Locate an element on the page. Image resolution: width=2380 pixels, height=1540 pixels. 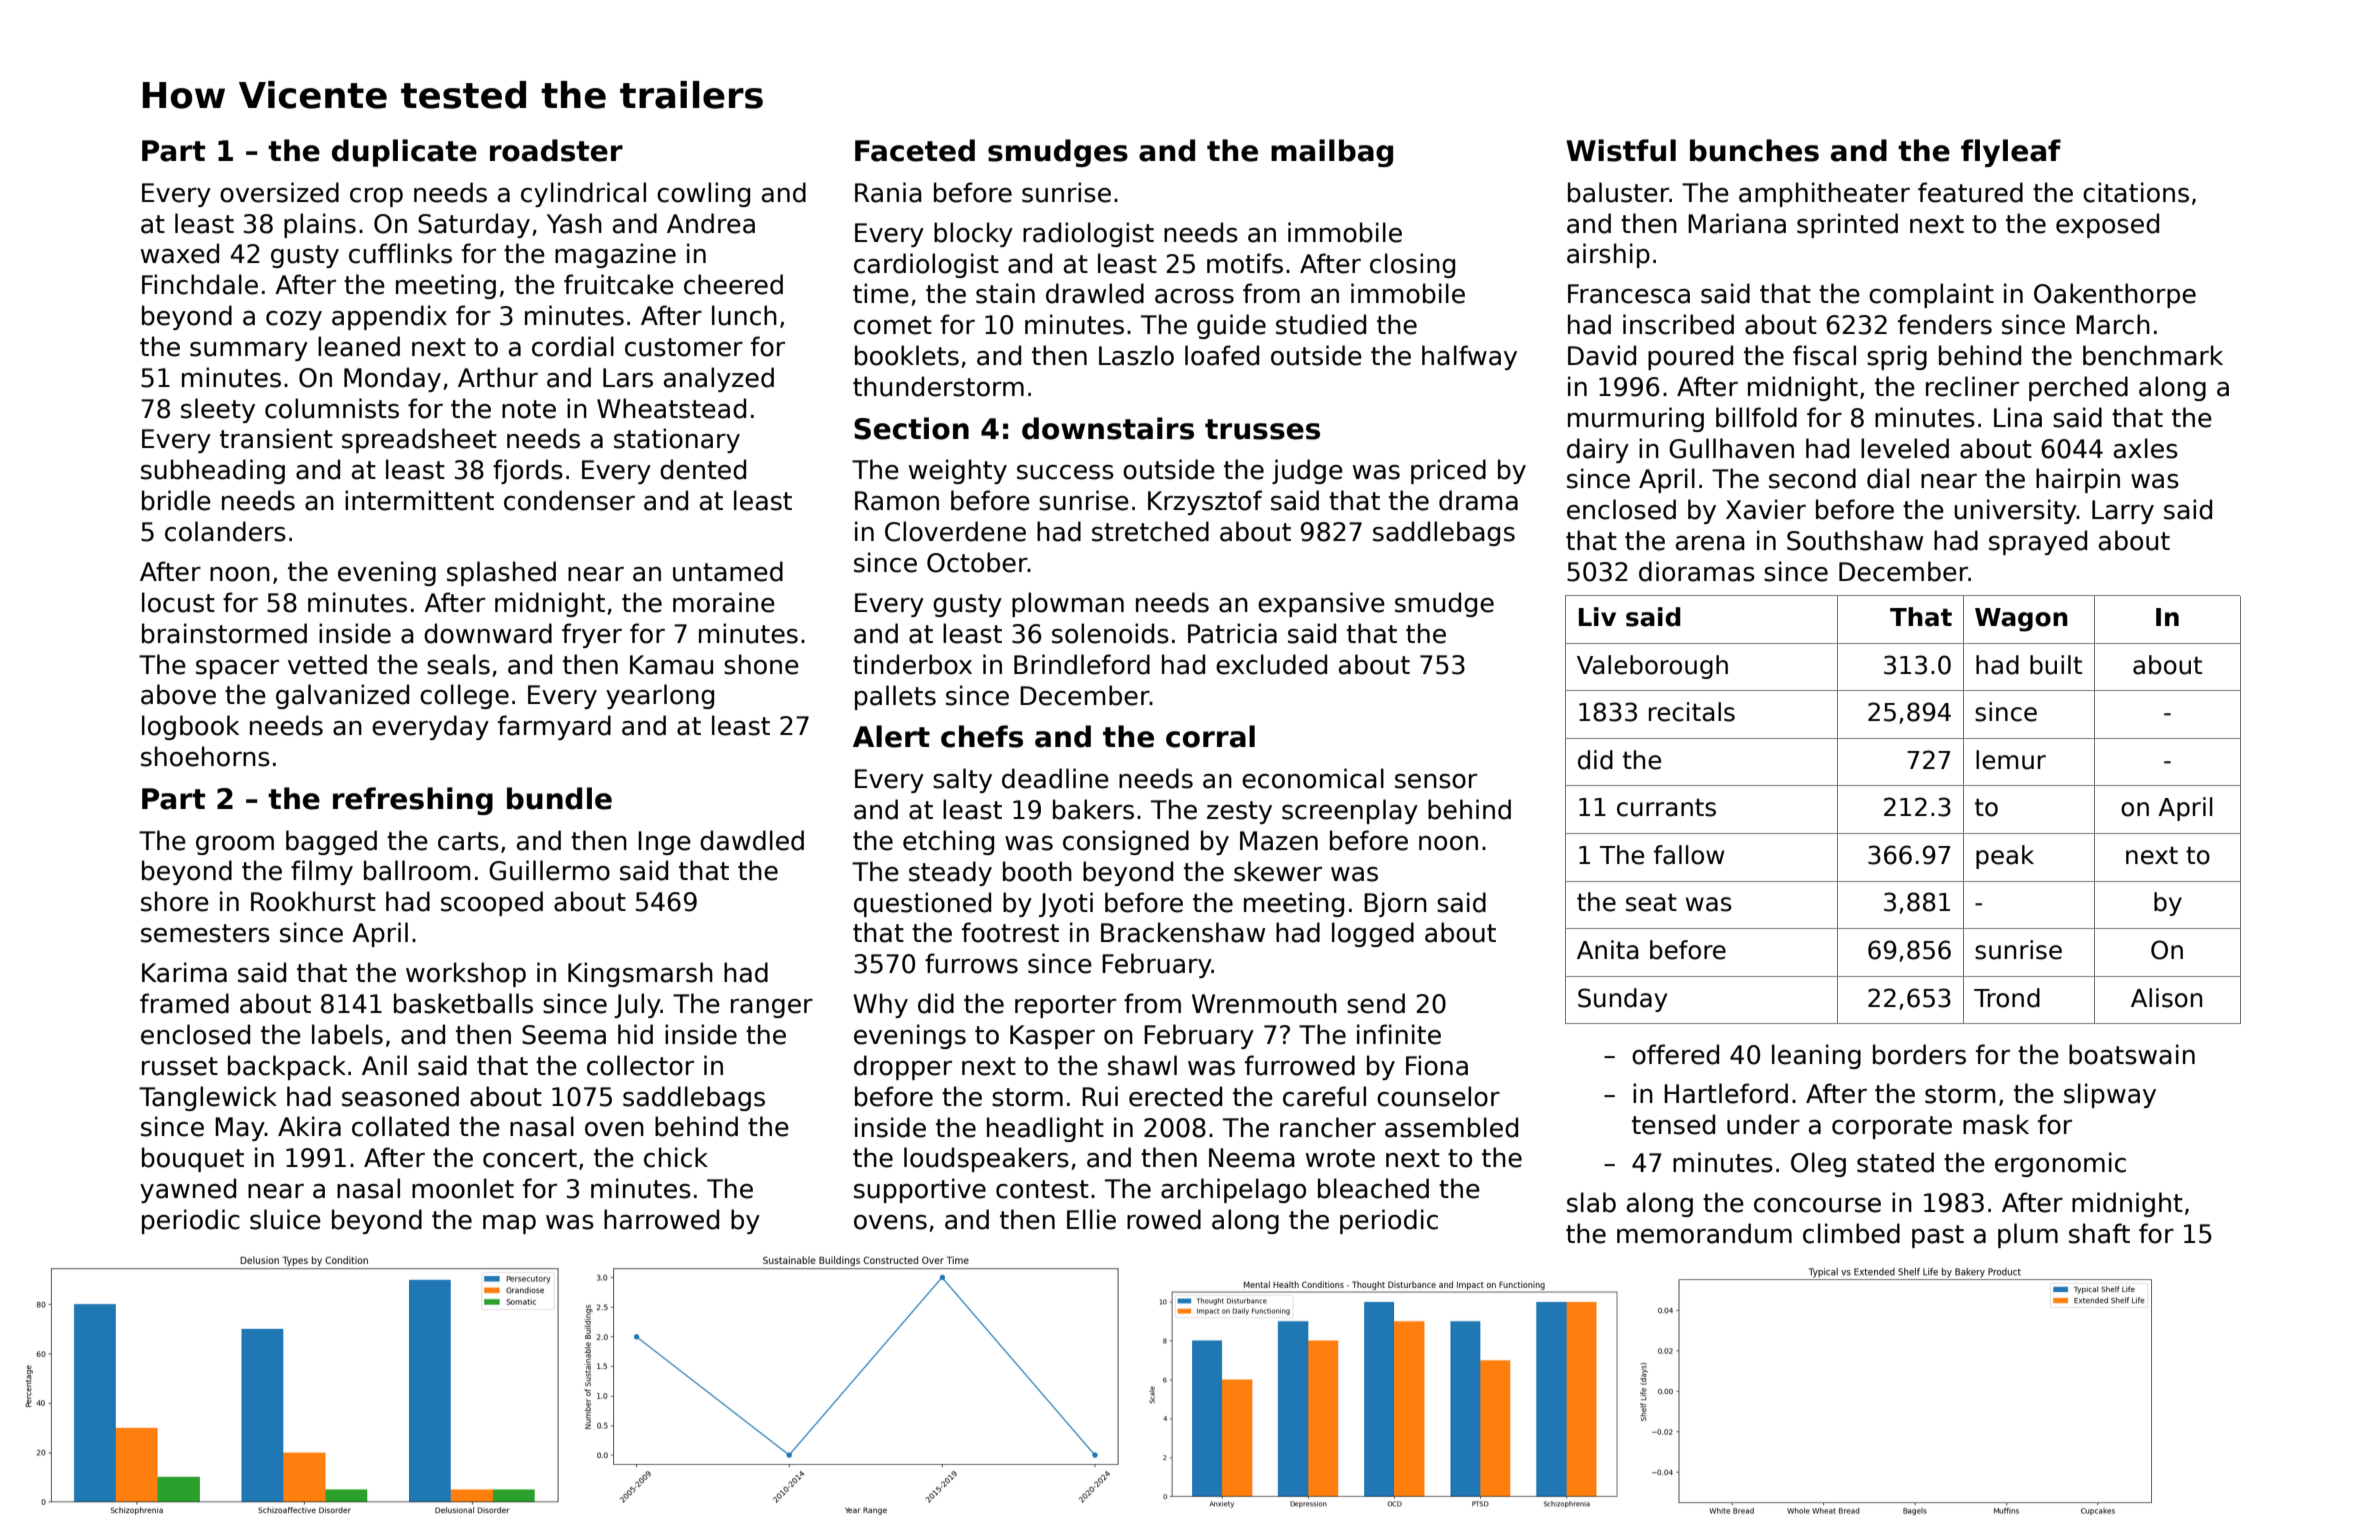
Alison is located at coordinates (2166, 998).
